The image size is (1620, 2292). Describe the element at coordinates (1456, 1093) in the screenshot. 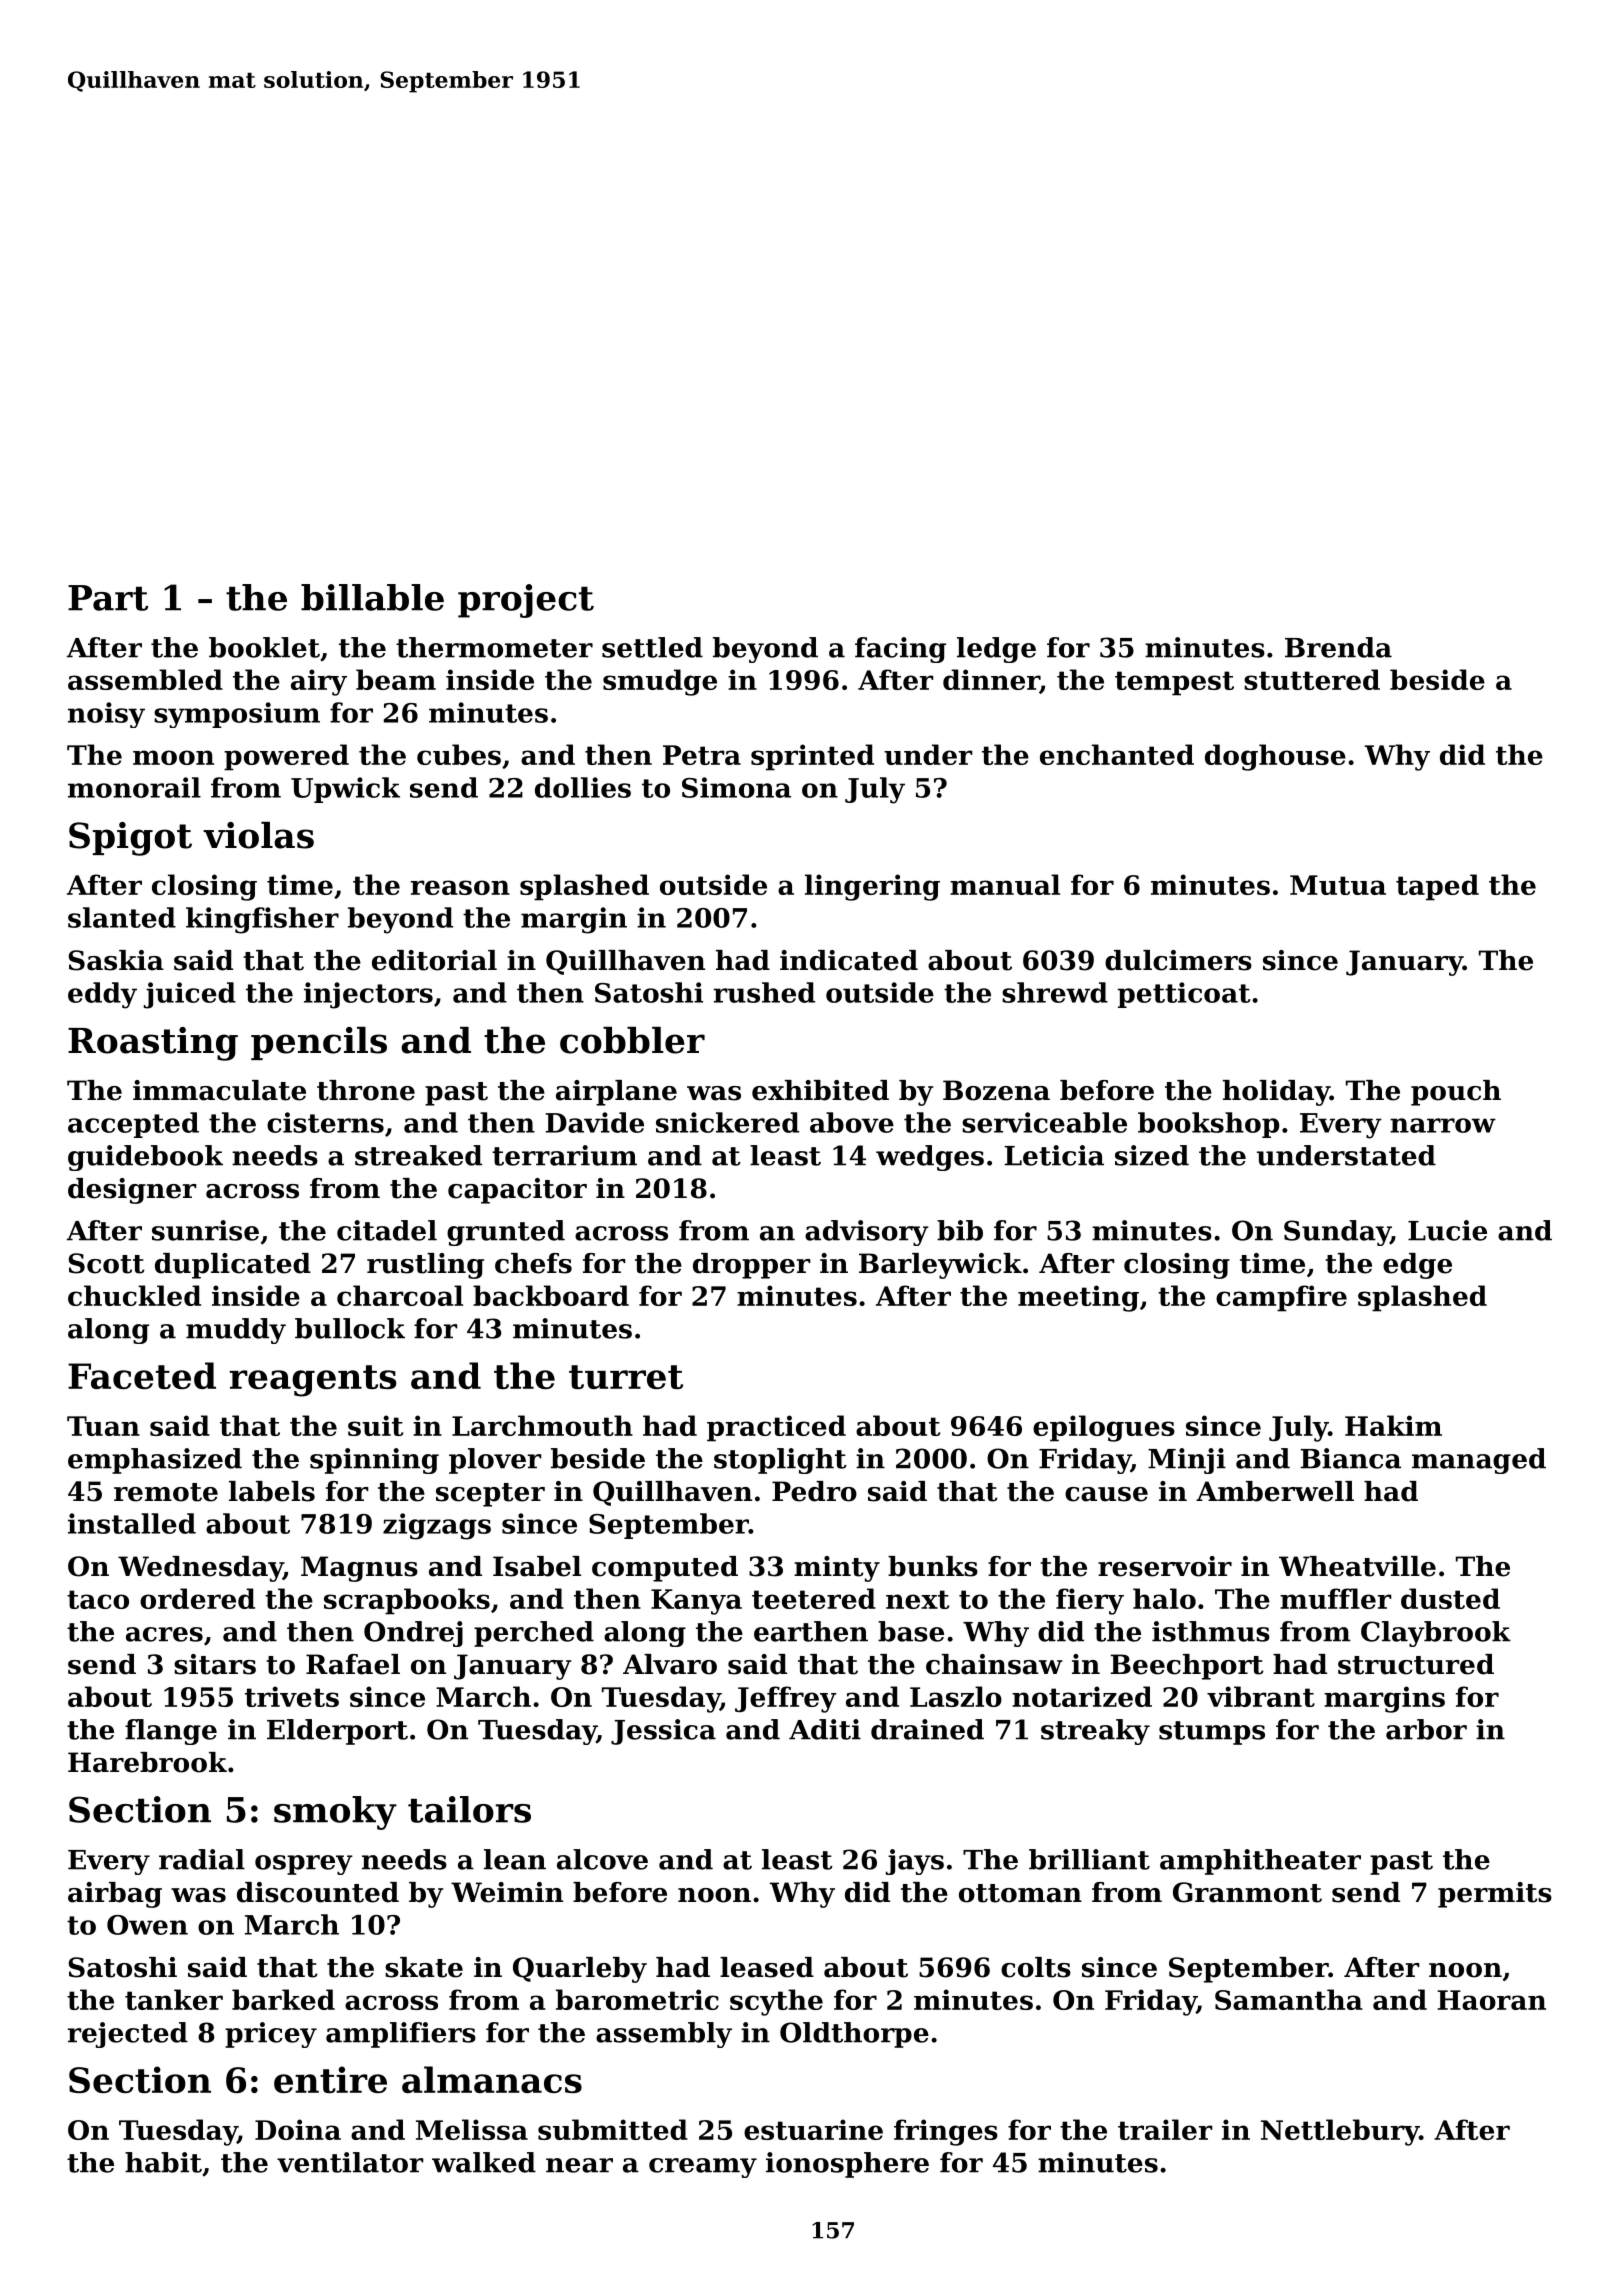

I see `pouch` at that location.
